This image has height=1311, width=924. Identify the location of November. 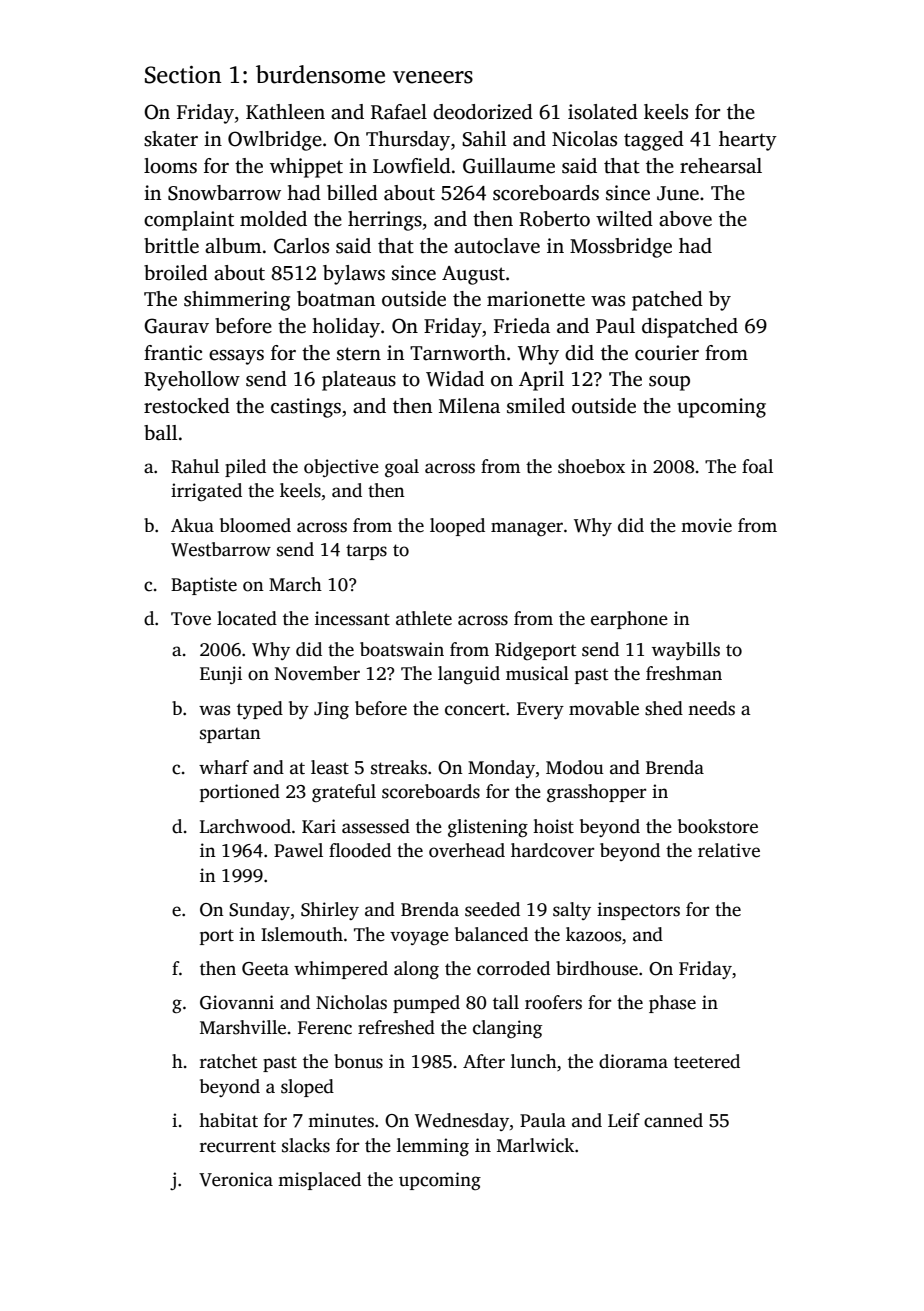
(317, 673).
